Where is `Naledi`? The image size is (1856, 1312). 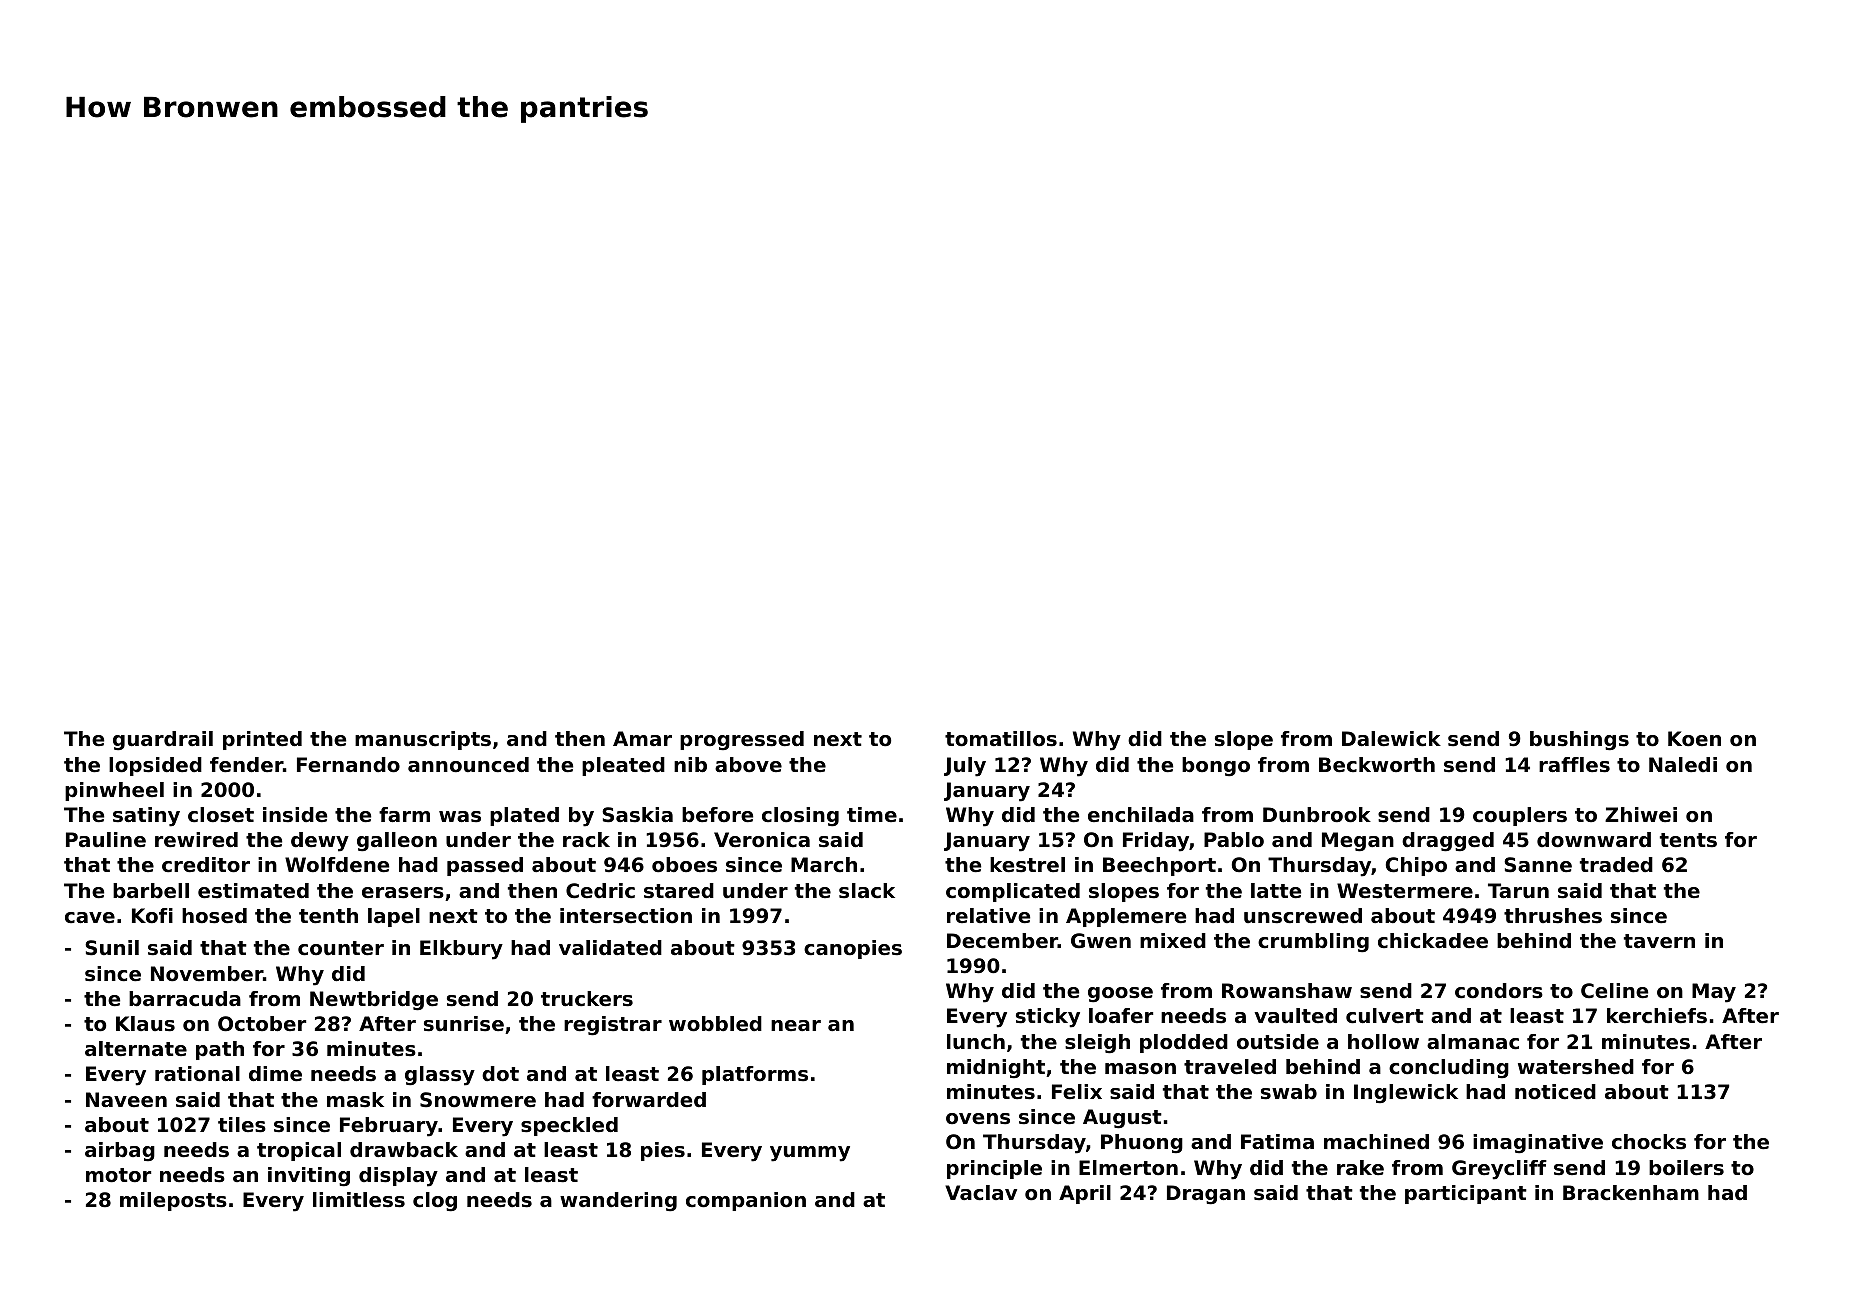
Naledi is located at coordinates (1683, 765).
